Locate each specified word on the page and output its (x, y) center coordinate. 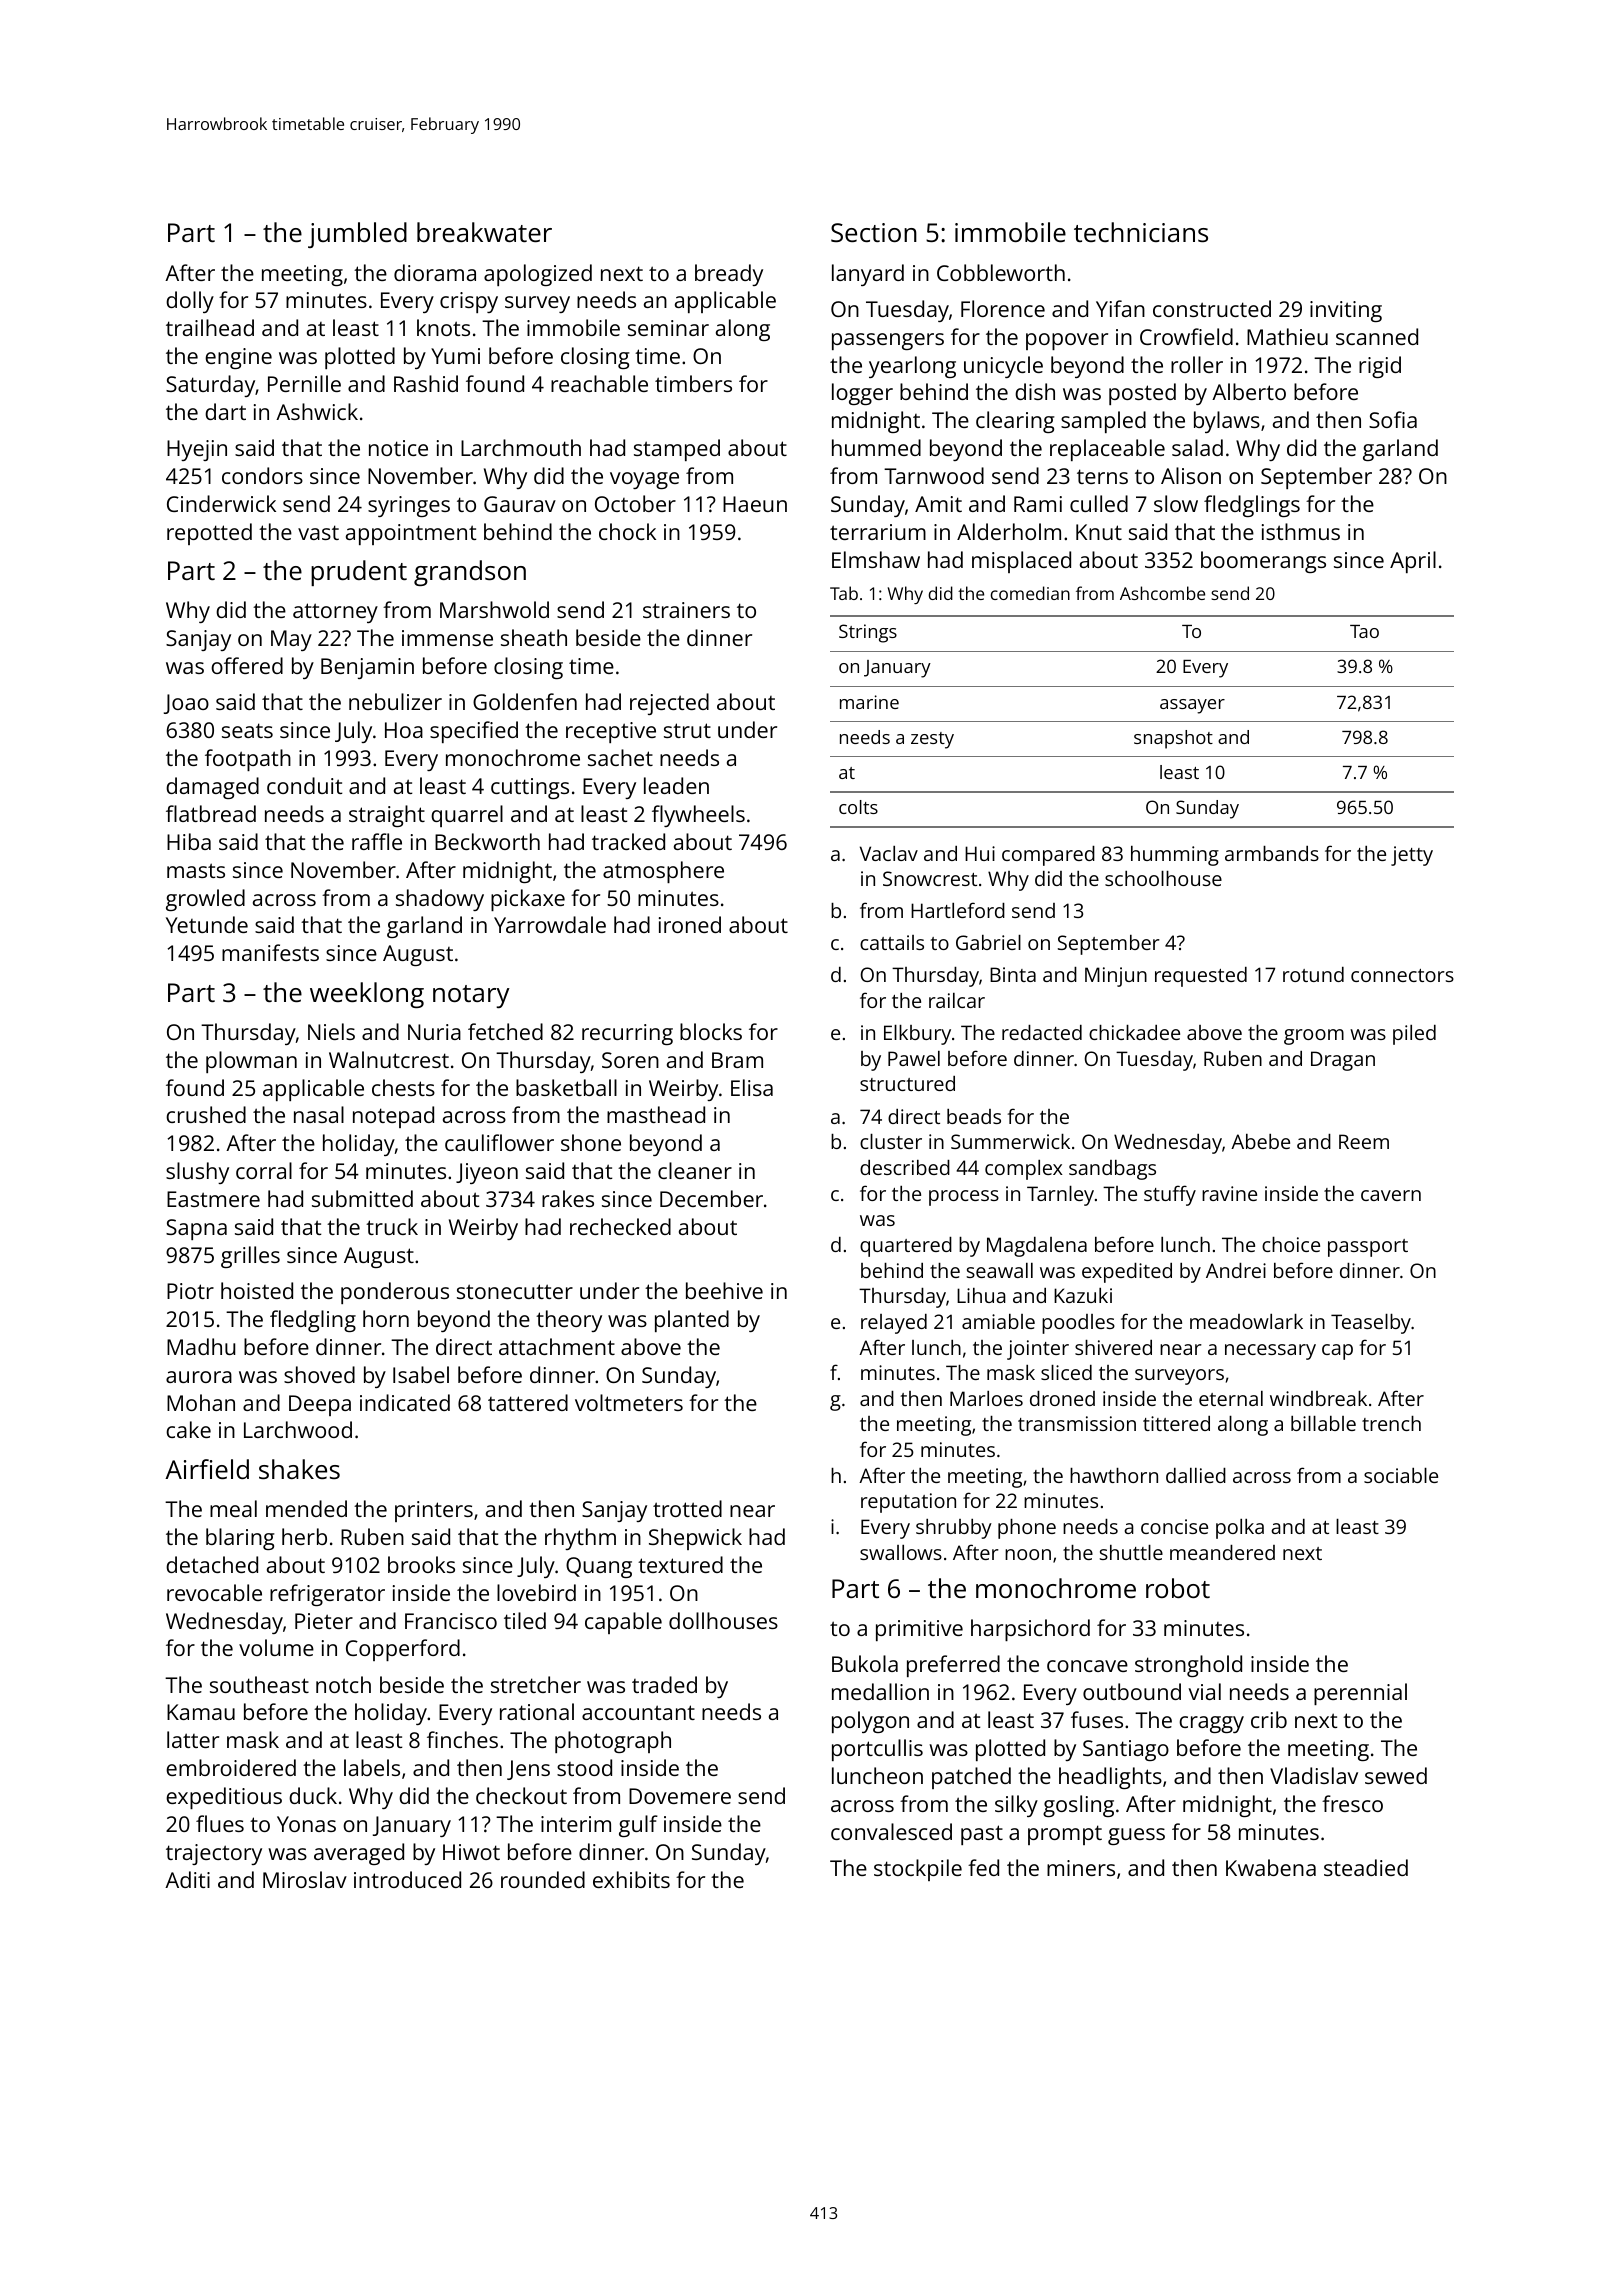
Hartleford (958, 910)
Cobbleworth (1001, 272)
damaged (212, 788)
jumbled (357, 235)
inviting (1346, 311)
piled (1414, 1035)
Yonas (306, 1824)
